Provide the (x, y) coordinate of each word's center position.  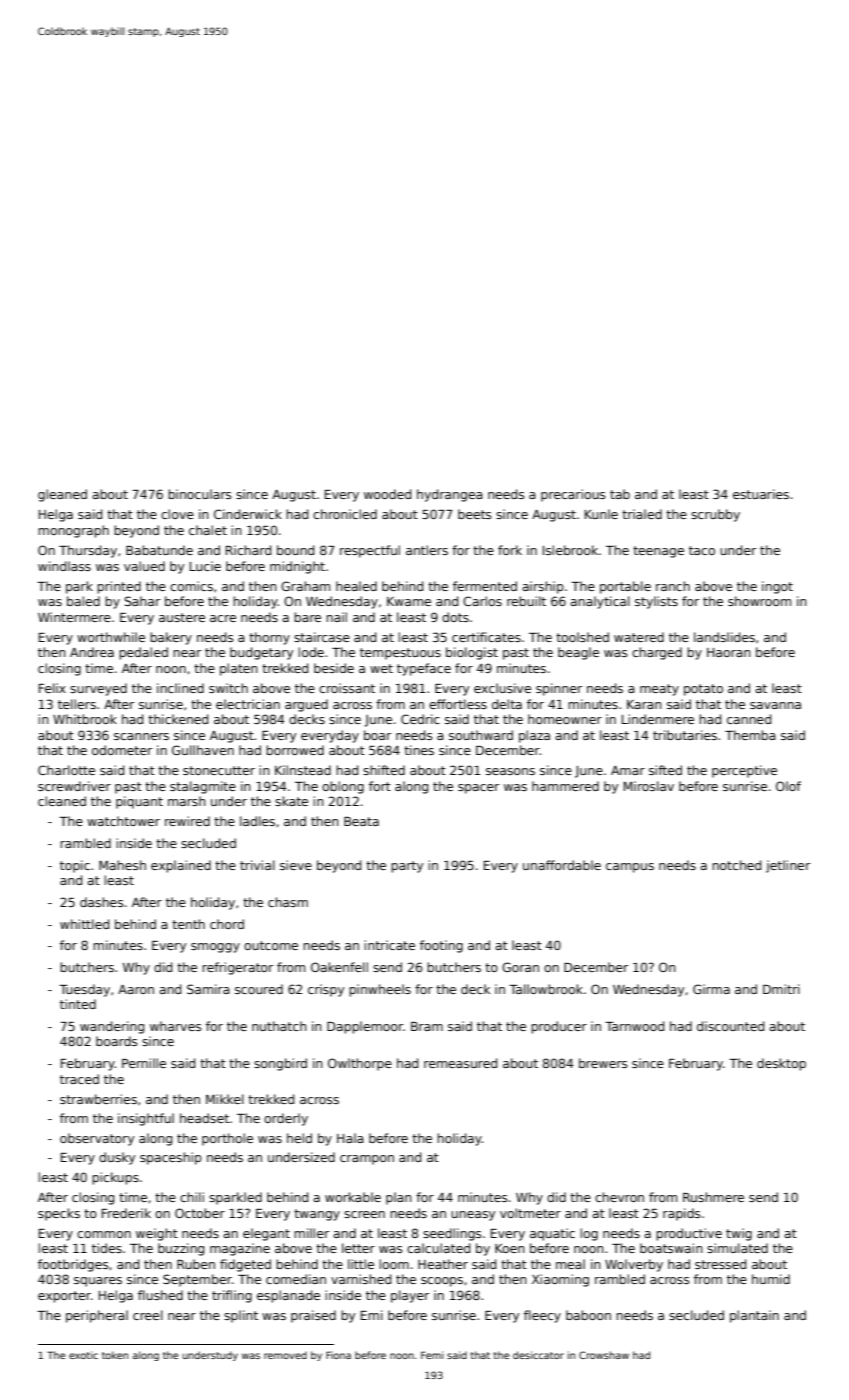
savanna (775, 705)
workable (353, 1197)
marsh (187, 801)
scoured (259, 989)
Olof (788, 786)
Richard (248, 550)
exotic (83, 1355)
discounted (730, 1026)
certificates (486, 637)
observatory (97, 1139)
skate (291, 801)
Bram (427, 1026)
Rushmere (713, 1197)
